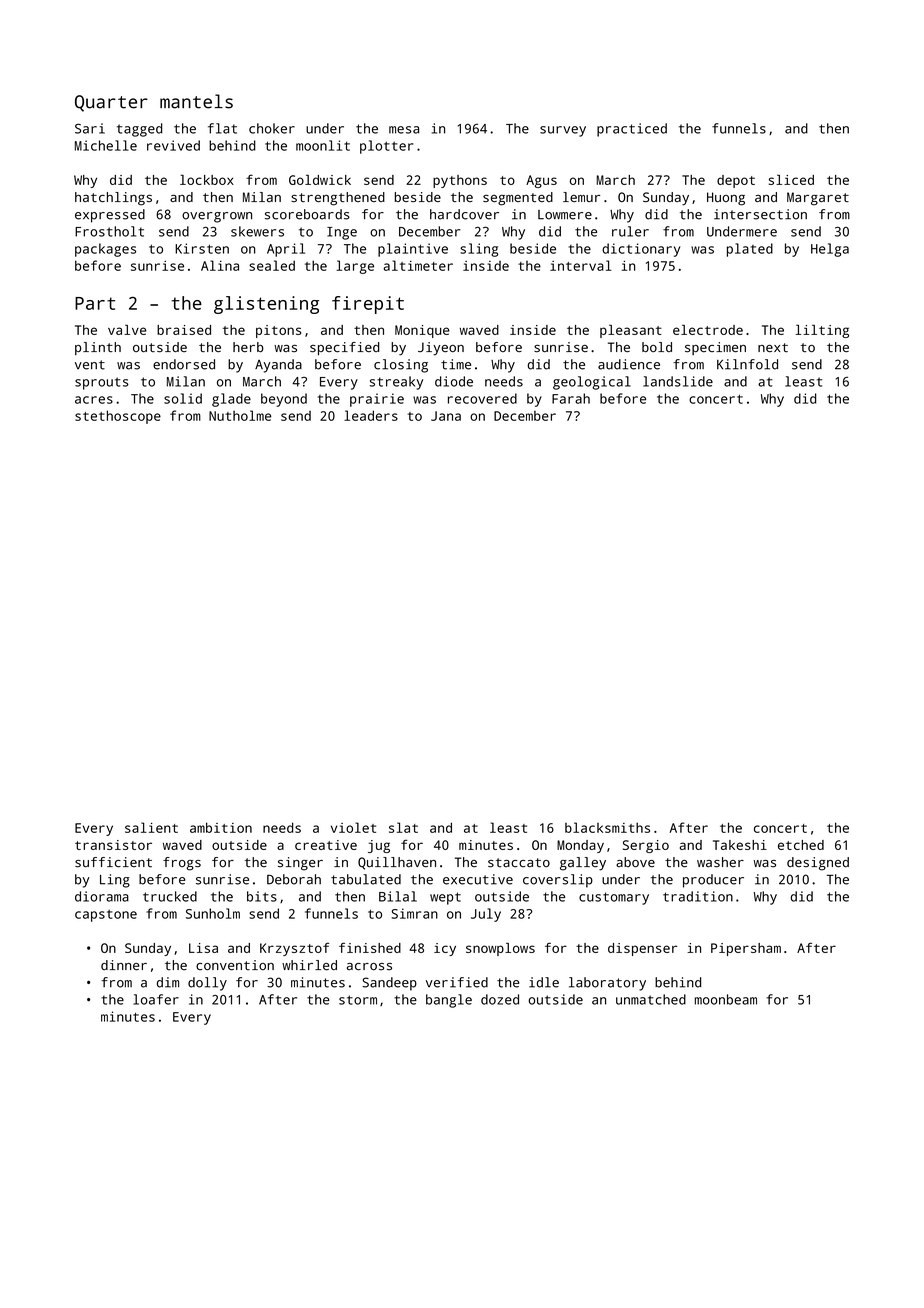 This screenshot has width=924, height=1308. Describe the element at coordinates (773, 348) in the screenshot. I see `next` at that location.
